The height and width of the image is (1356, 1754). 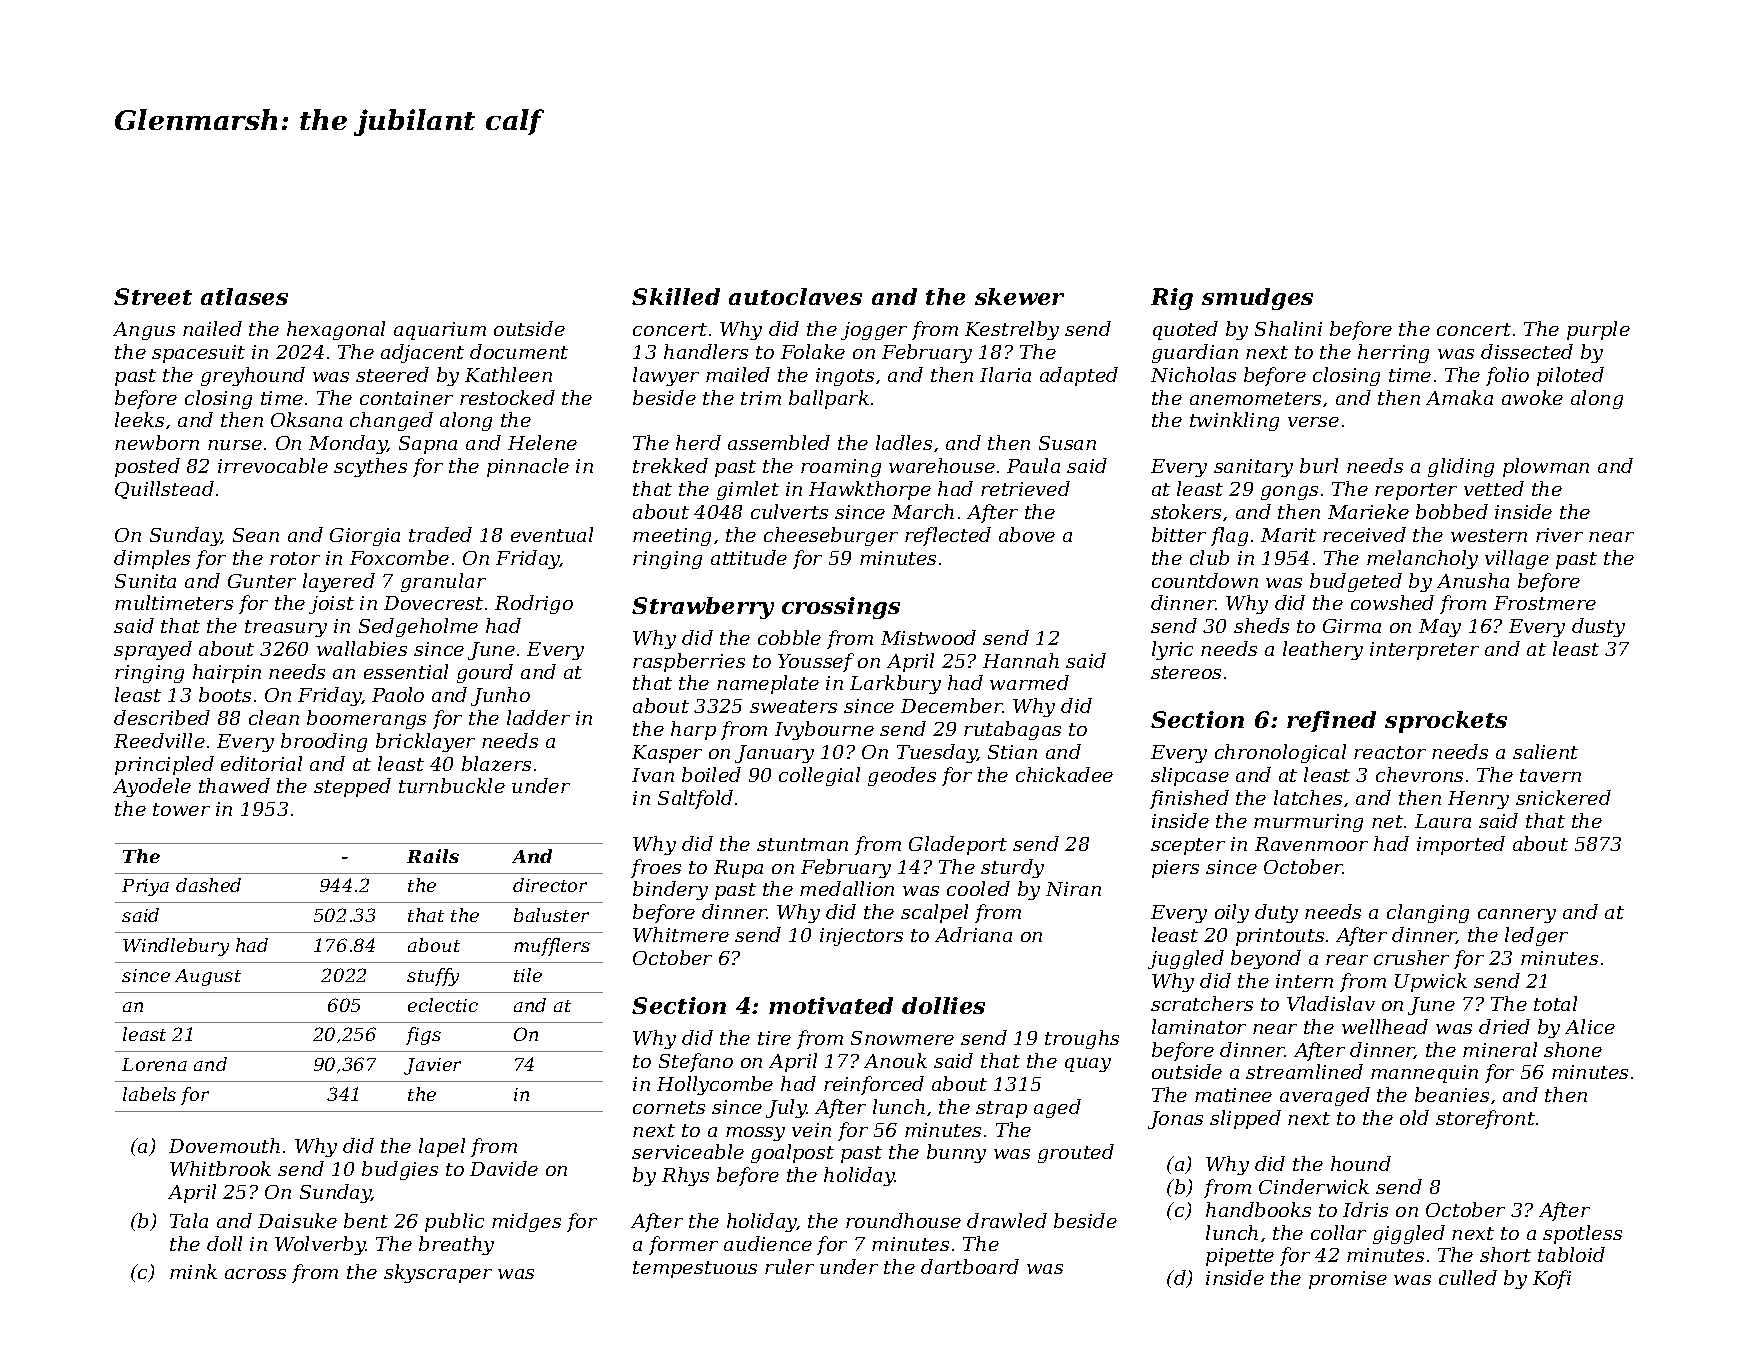 What do you see at coordinates (1598, 330) in the image?
I see `purple` at bounding box center [1598, 330].
